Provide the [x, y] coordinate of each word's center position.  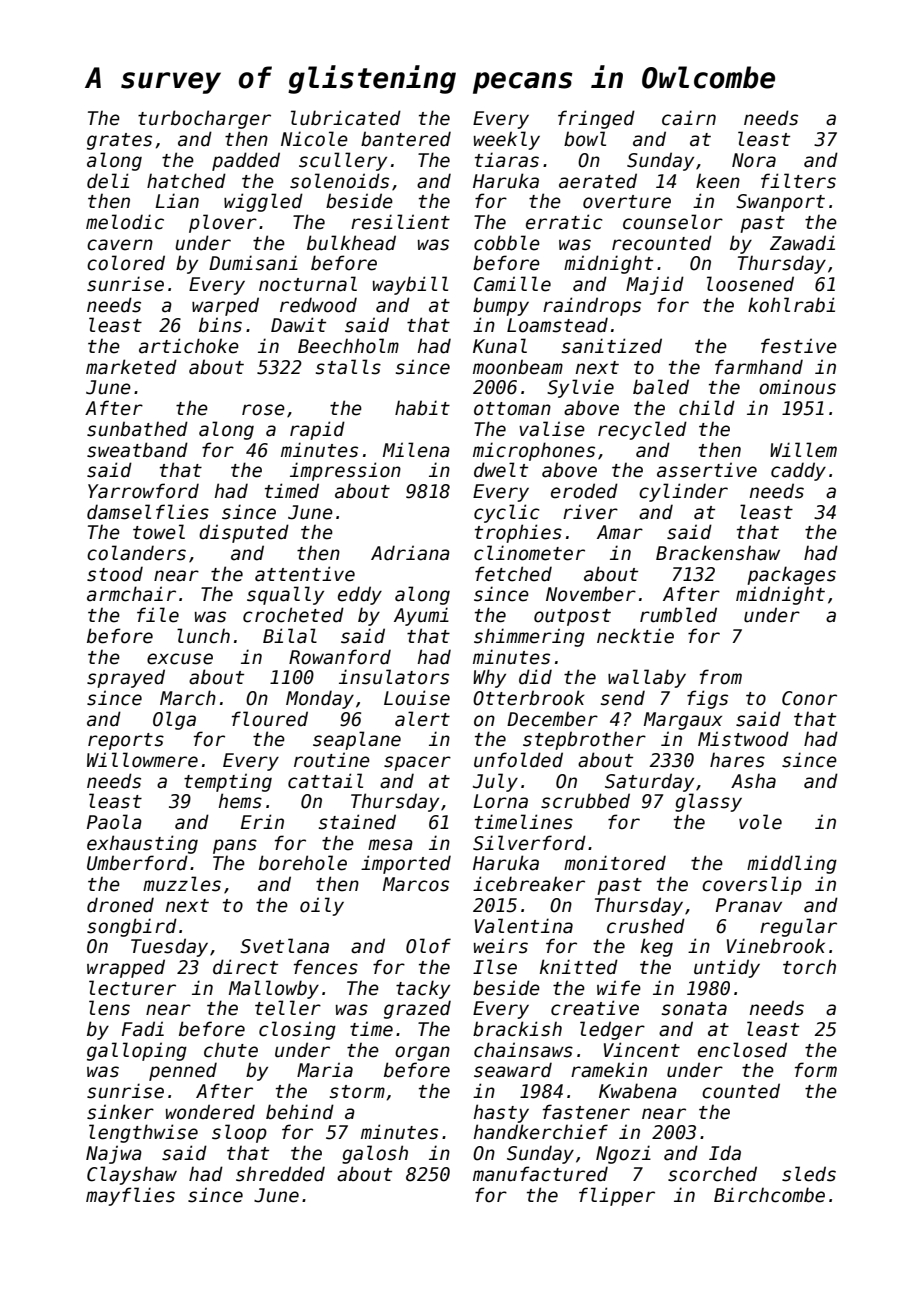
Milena [416, 450]
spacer [417, 763]
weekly [507, 140]
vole [760, 822]
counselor [673, 222]
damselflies [148, 512]
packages [791, 575]
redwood [318, 305]
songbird [132, 927]
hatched [186, 181]
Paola [114, 822]
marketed [131, 367]
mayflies [130, 1196]
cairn [689, 118]
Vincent [642, 1050]
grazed [417, 1009]
